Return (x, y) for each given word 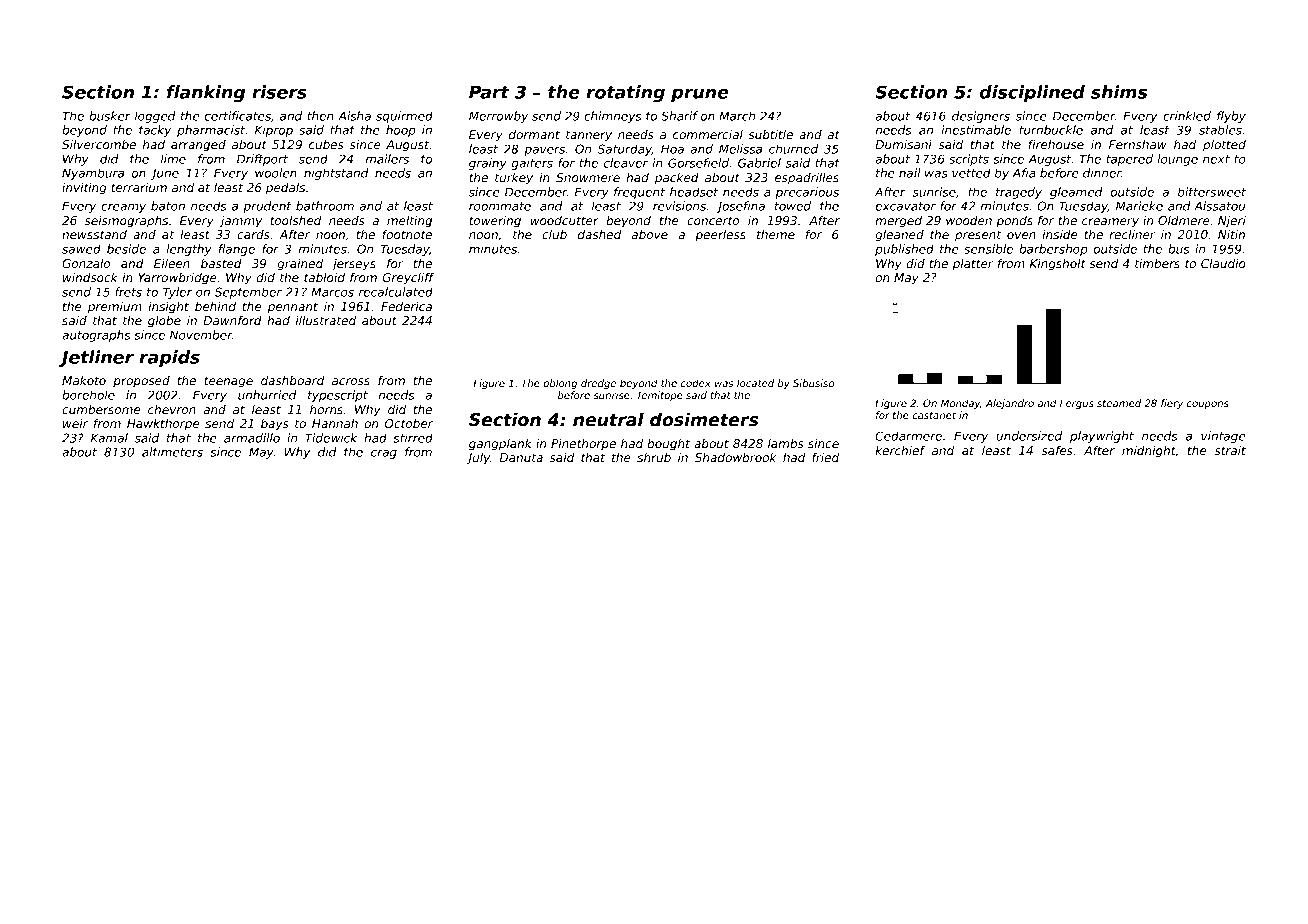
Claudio (1223, 263)
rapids (169, 358)
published (904, 250)
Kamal (109, 438)
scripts (969, 160)
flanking (206, 94)
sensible (988, 249)
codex (696, 383)
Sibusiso (813, 383)
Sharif (679, 116)
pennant (293, 308)
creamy (123, 208)
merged (898, 222)
